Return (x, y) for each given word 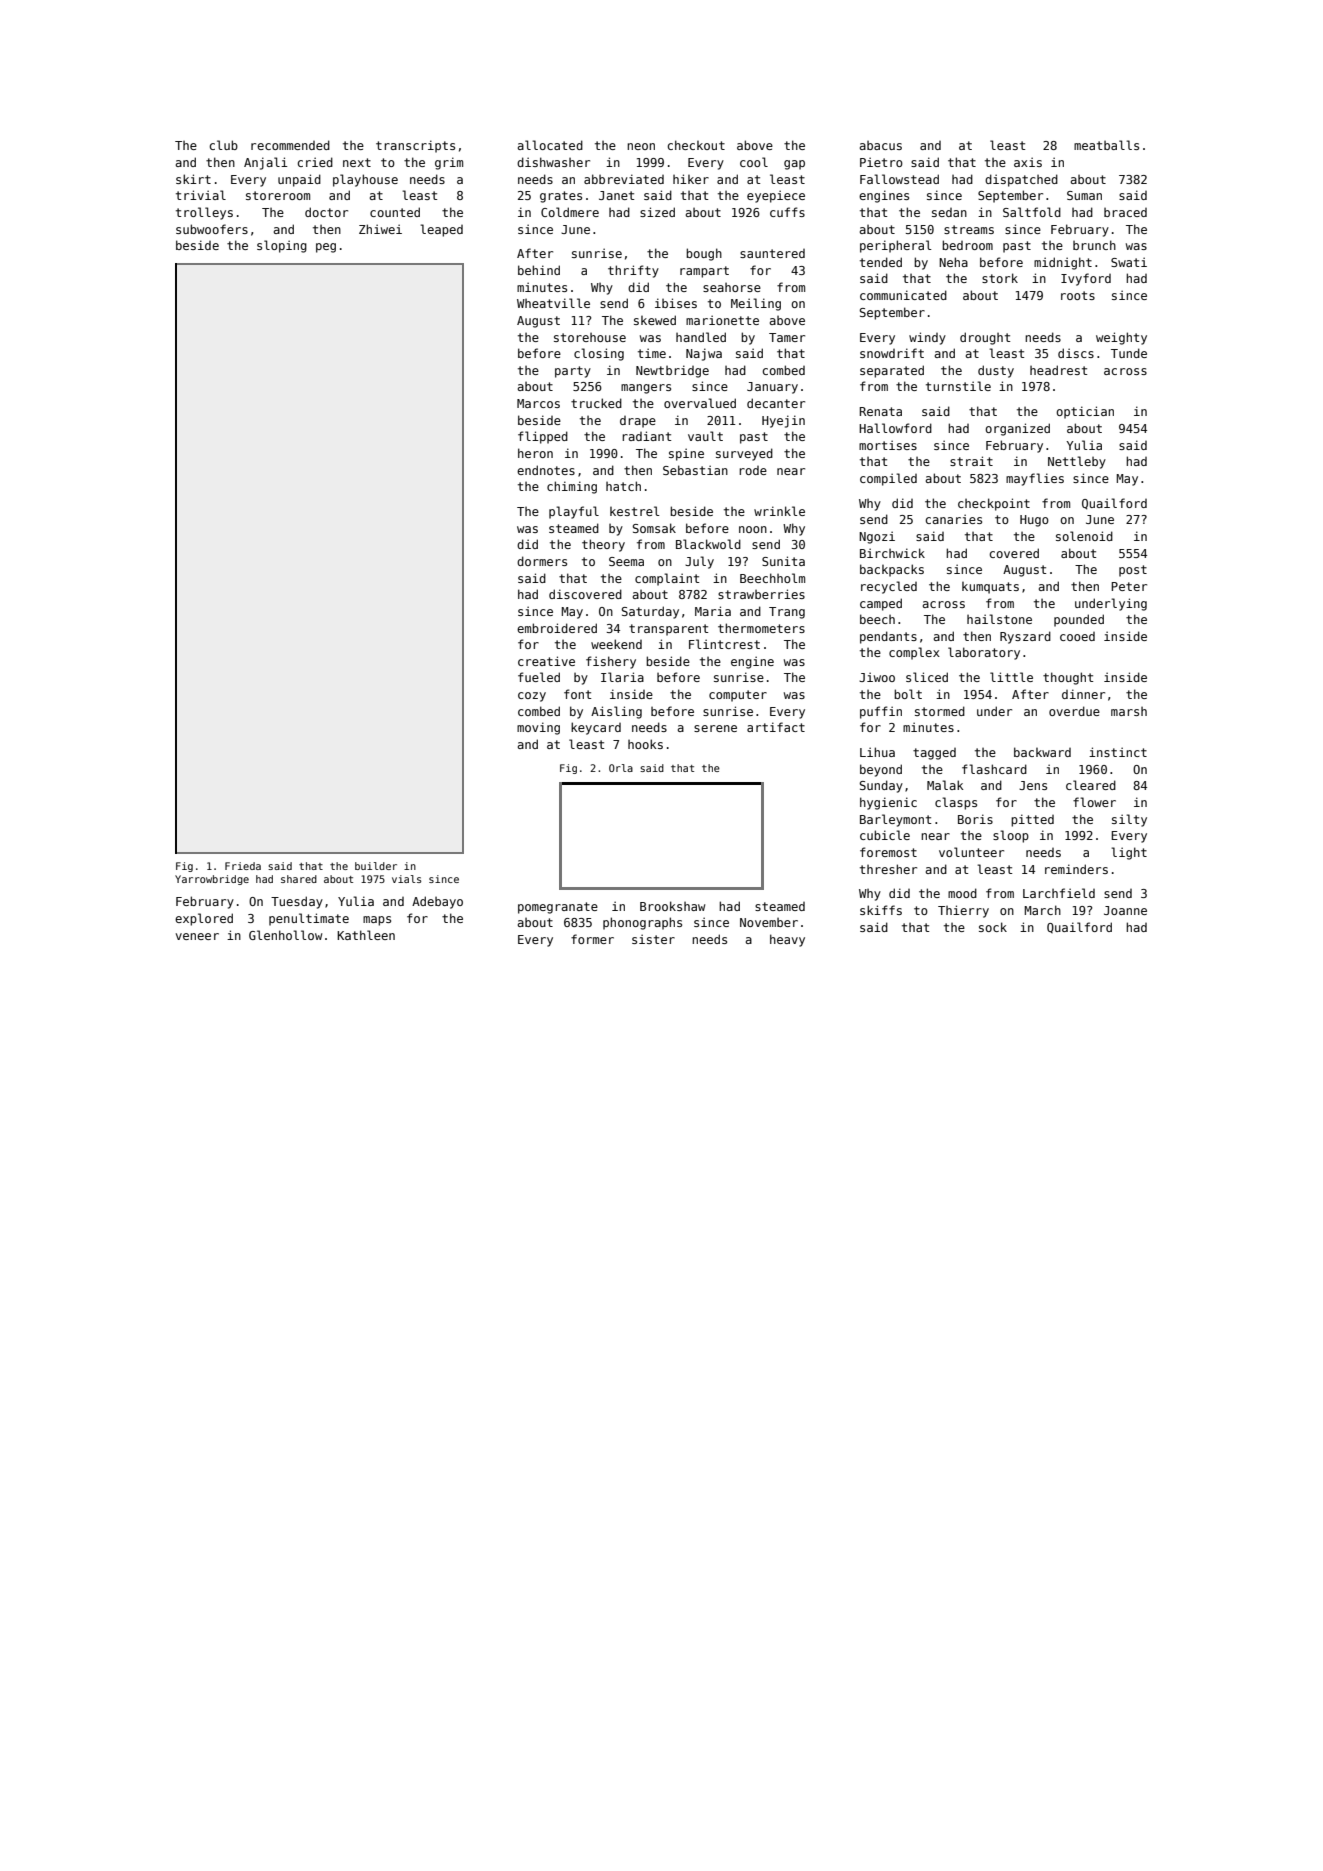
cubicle (885, 835)
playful (574, 512)
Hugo (1034, 521)
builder (376, 866)
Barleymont (895, 820)
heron (535, 453)
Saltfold (1032, 212)
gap (794, 165)
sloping (282, 246)
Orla (621, 768)
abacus (881, 145)
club (223, 145)
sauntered (772, 253)
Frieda (243, 866)
